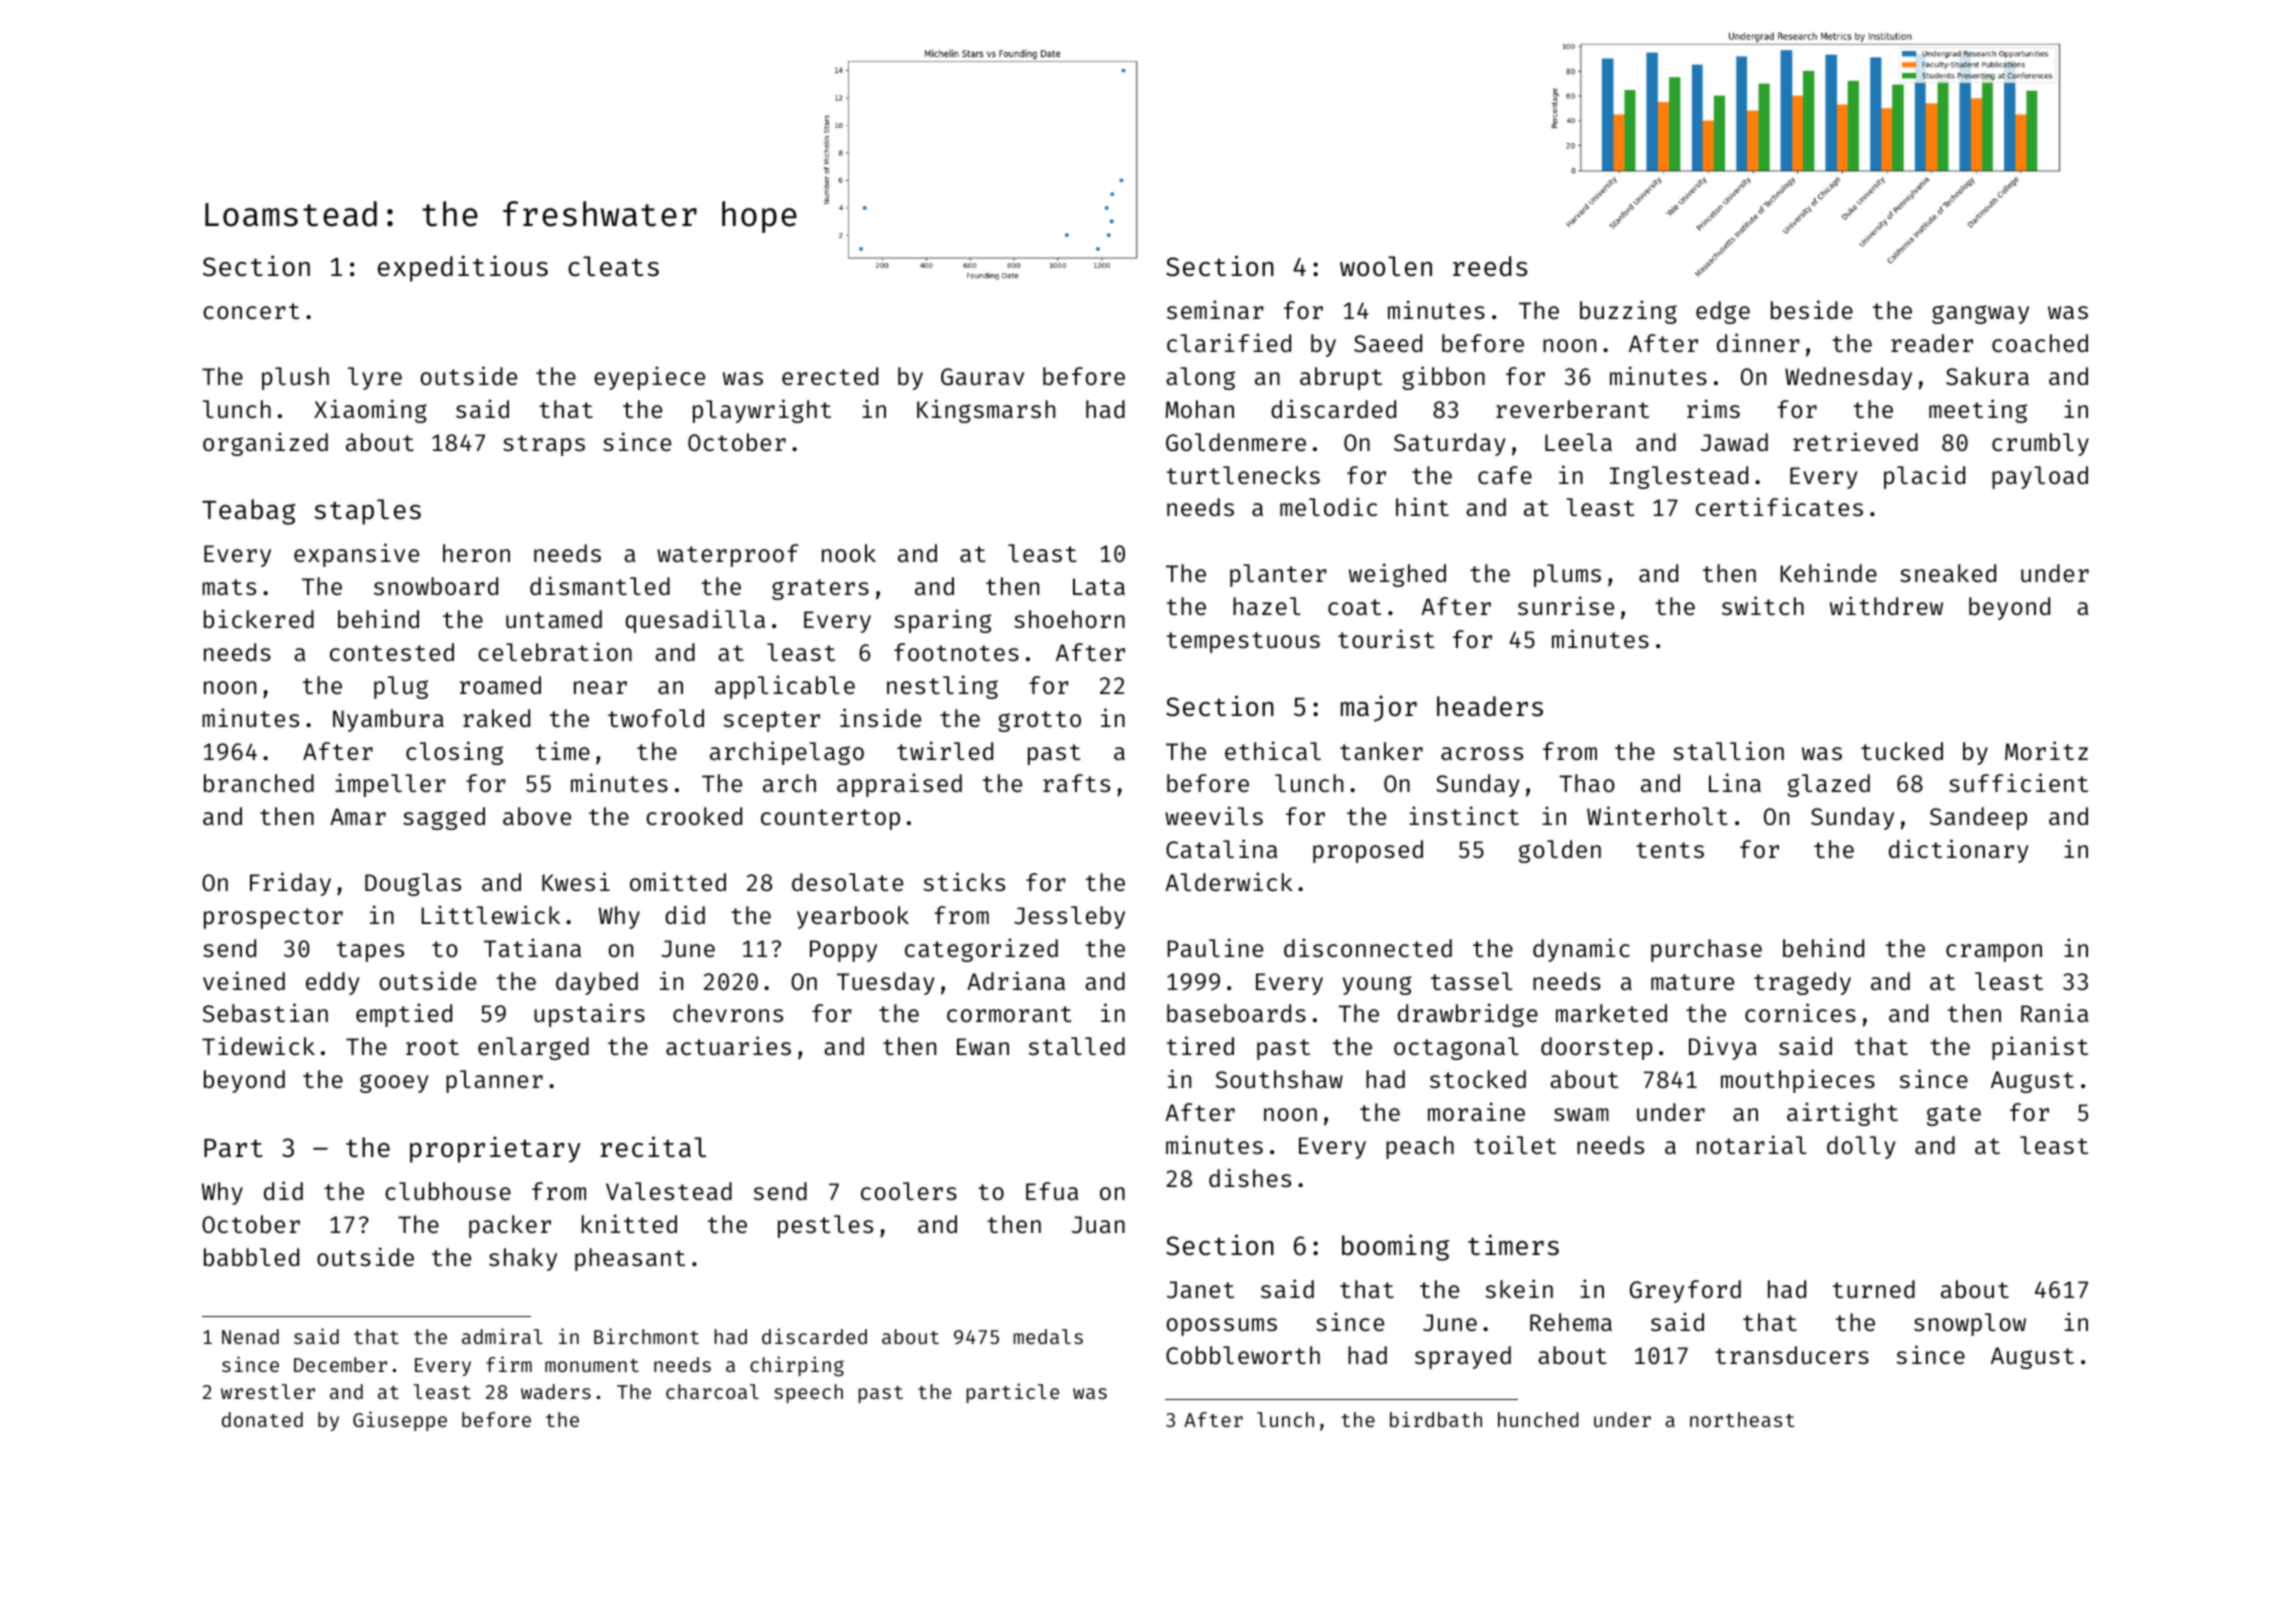  Describe the element at coordinates (1723, 312) in the image. I see `edge` at that location.
